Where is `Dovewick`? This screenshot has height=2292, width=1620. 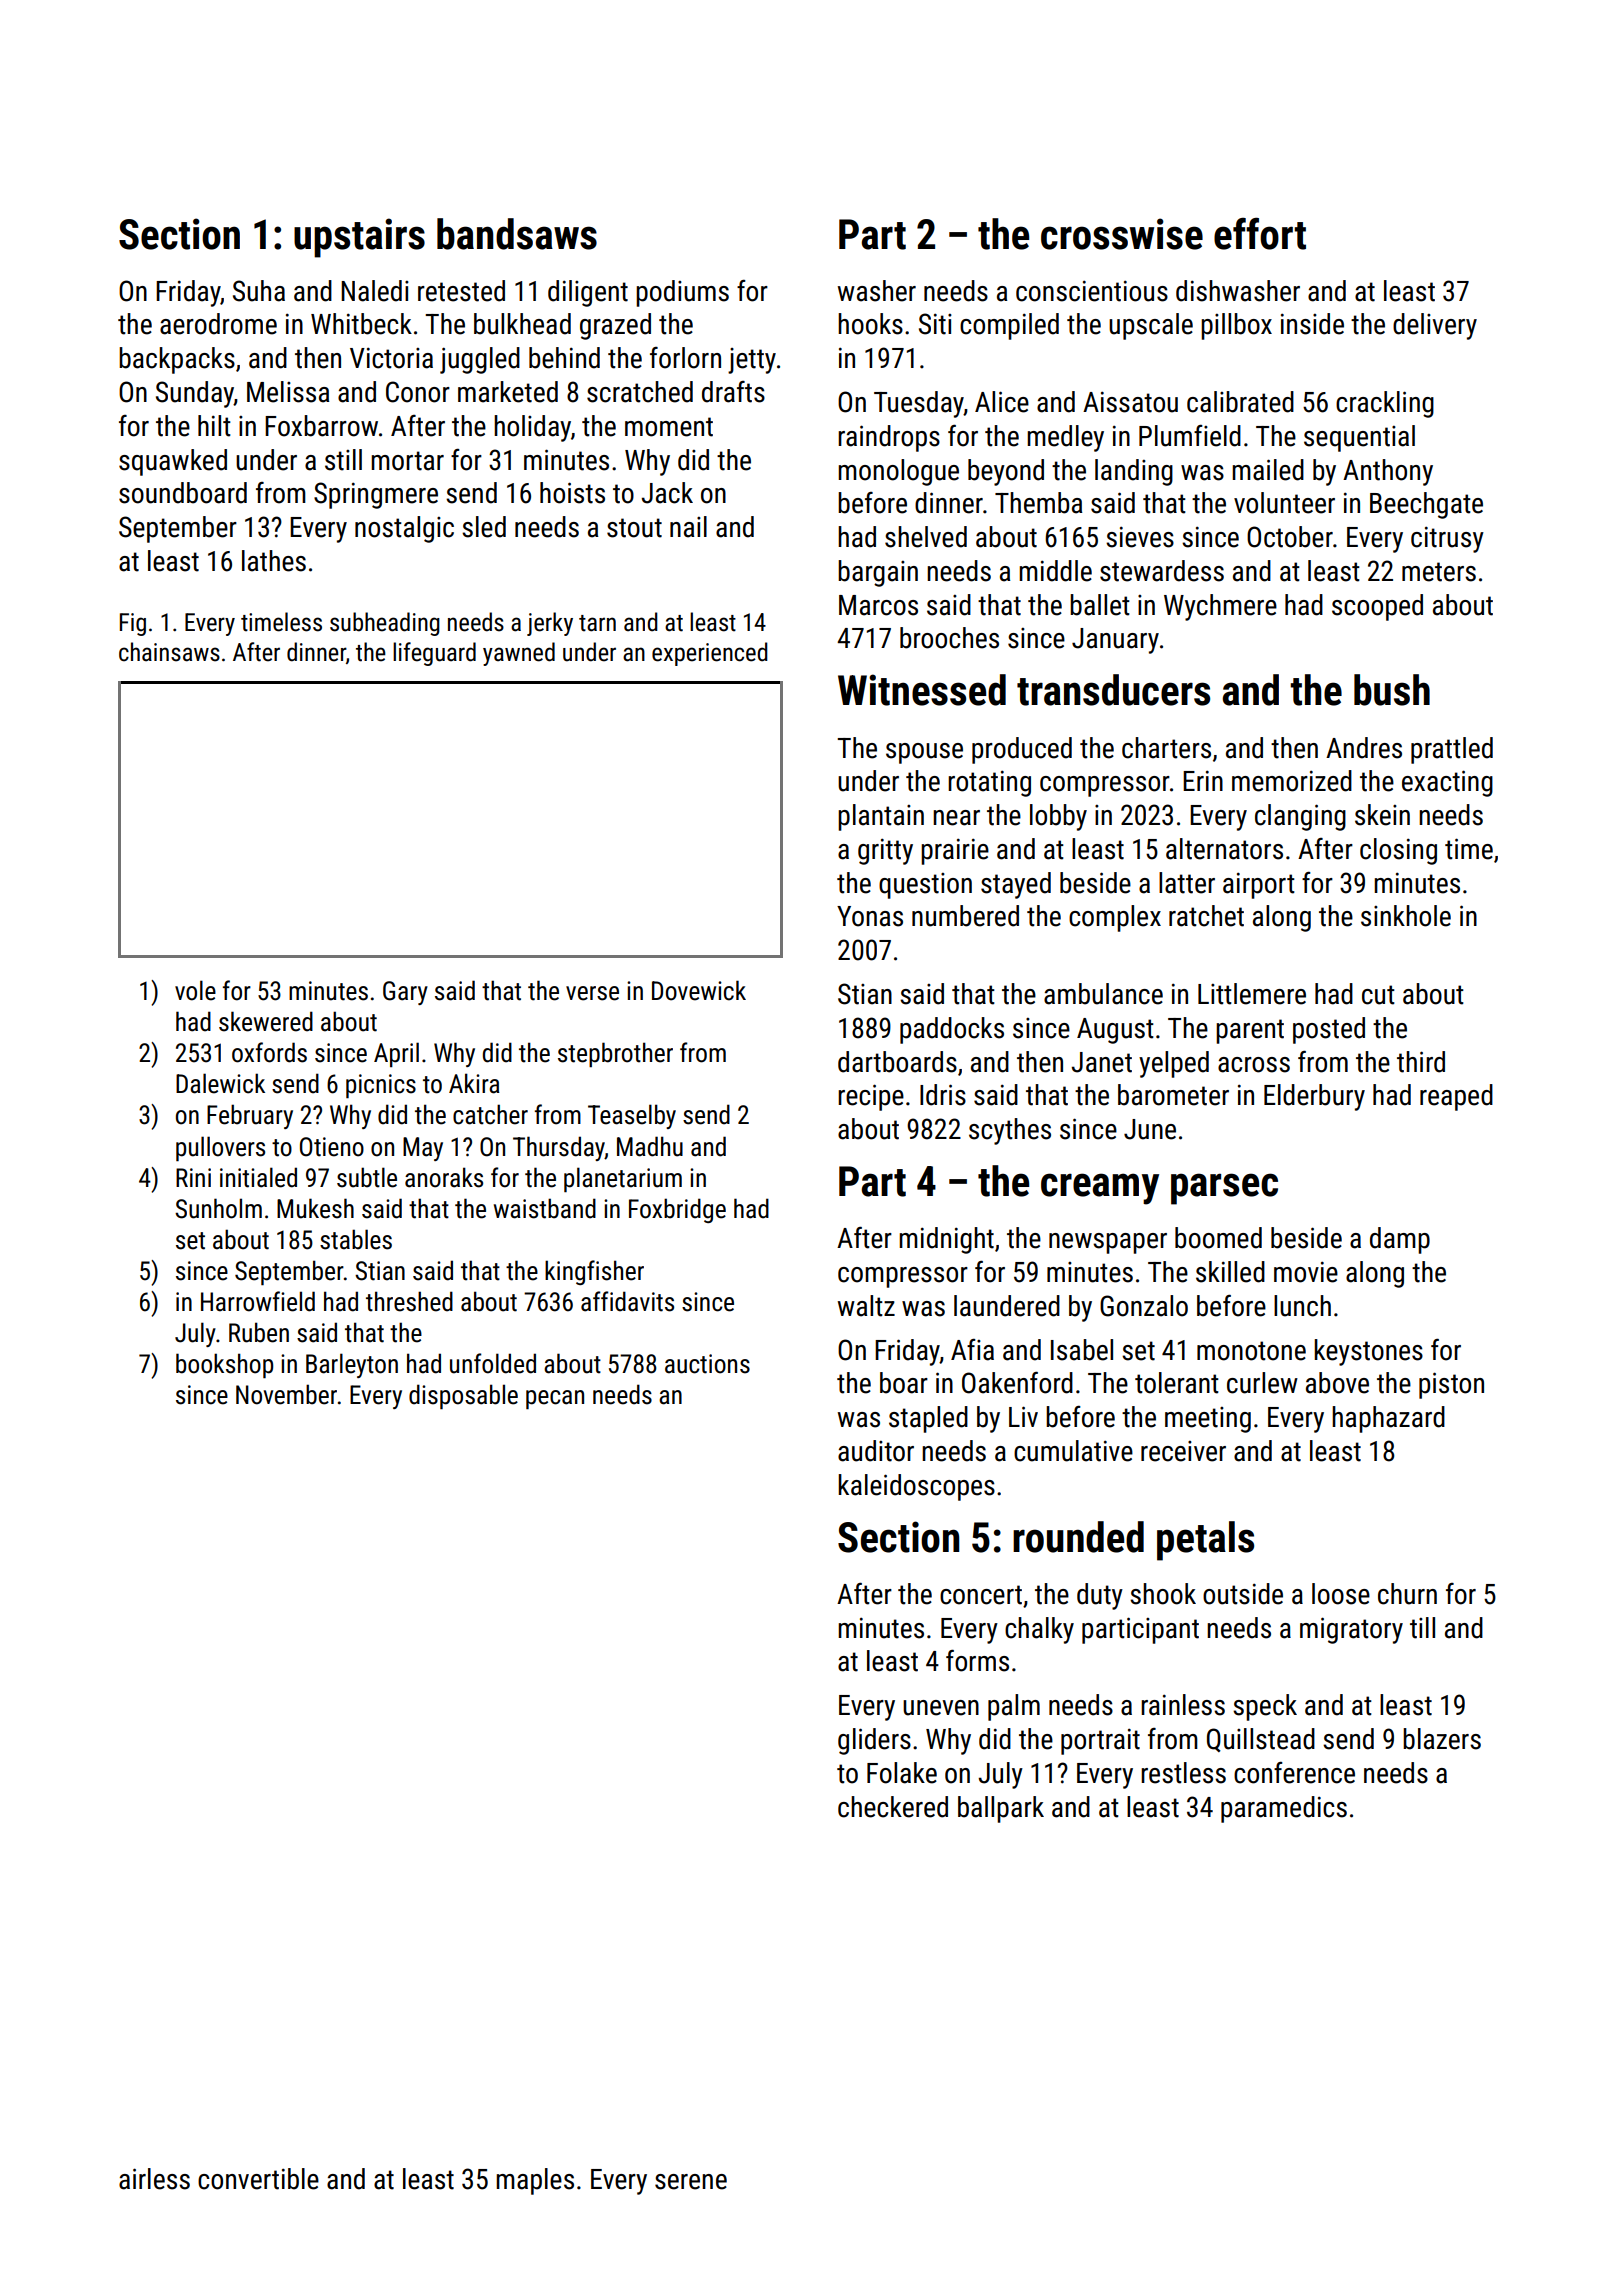 Dovewick is located at coordinates (699, 990).
